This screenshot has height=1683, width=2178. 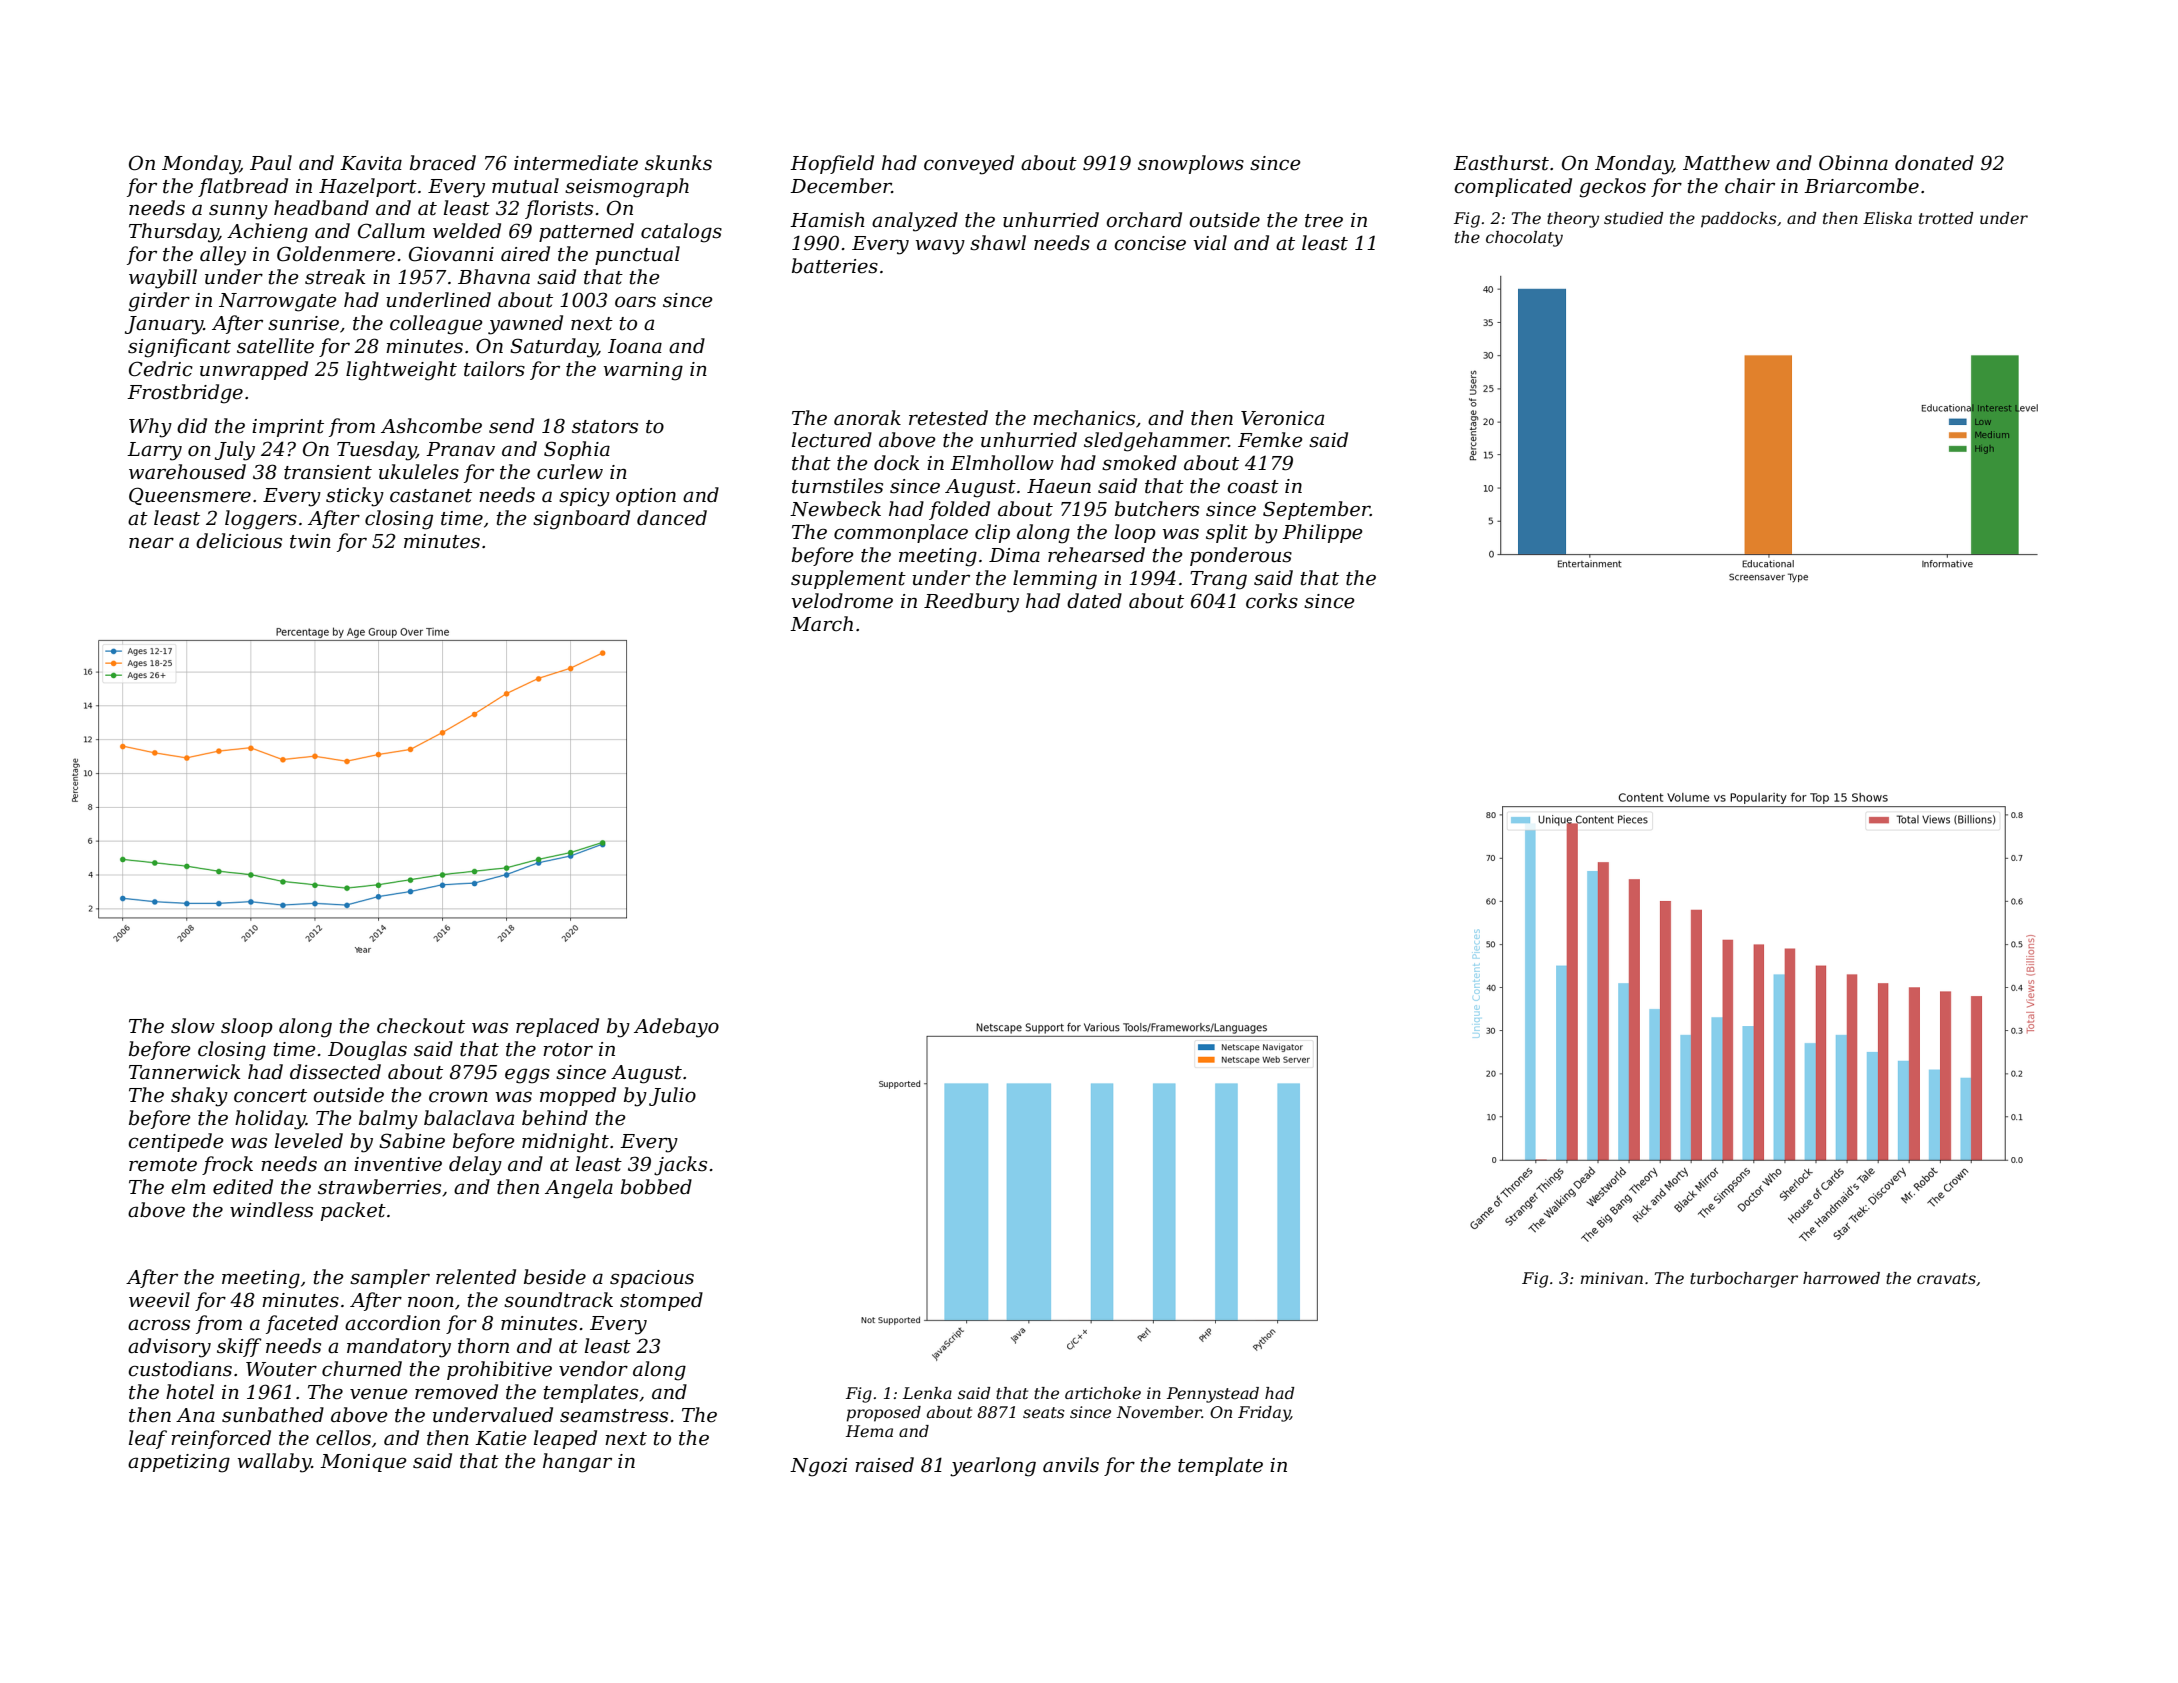 I want to click on tailors, so click(x=494, y=369).
